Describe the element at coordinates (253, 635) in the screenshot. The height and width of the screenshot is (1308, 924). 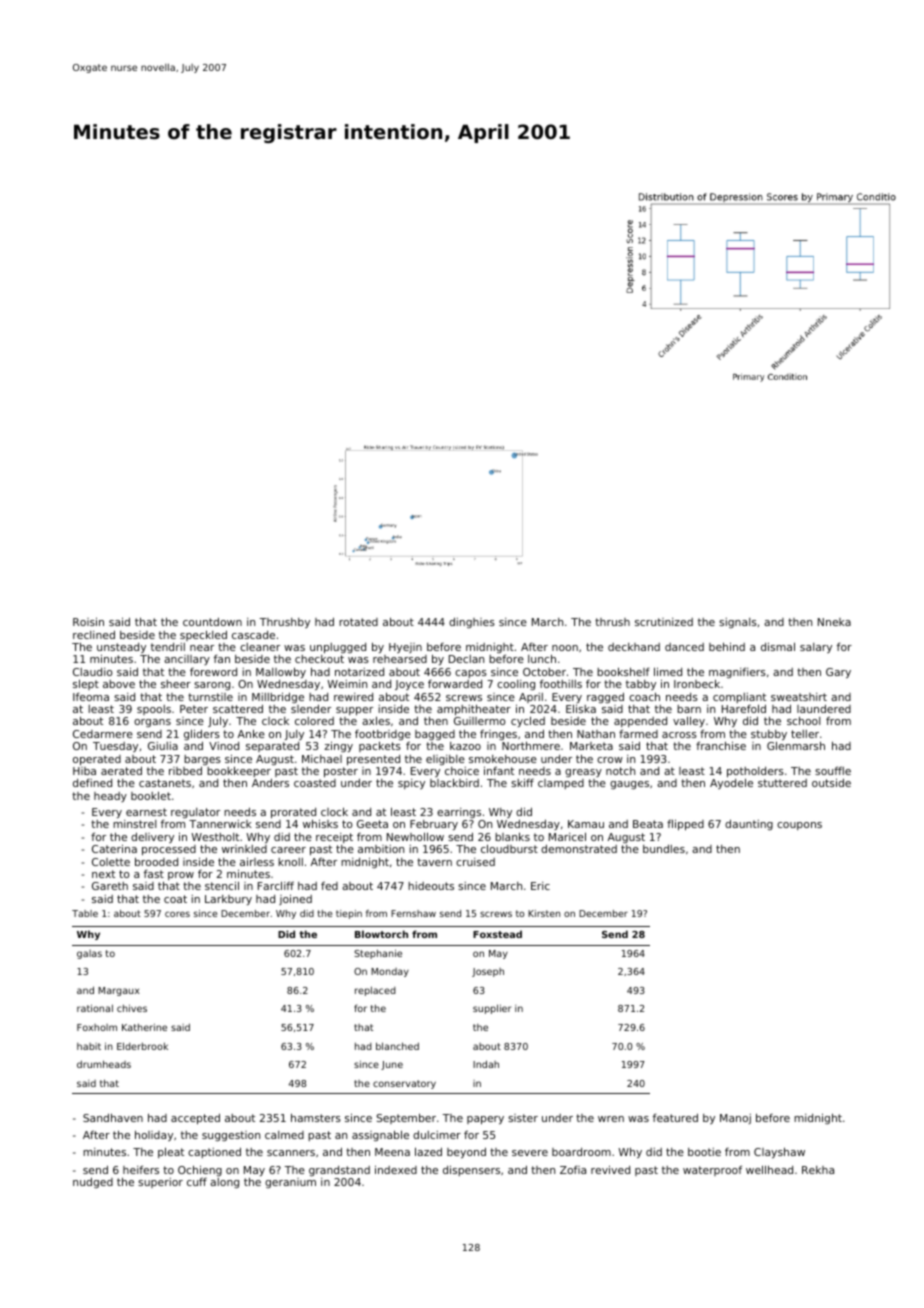
I see `cascade` at that location.
